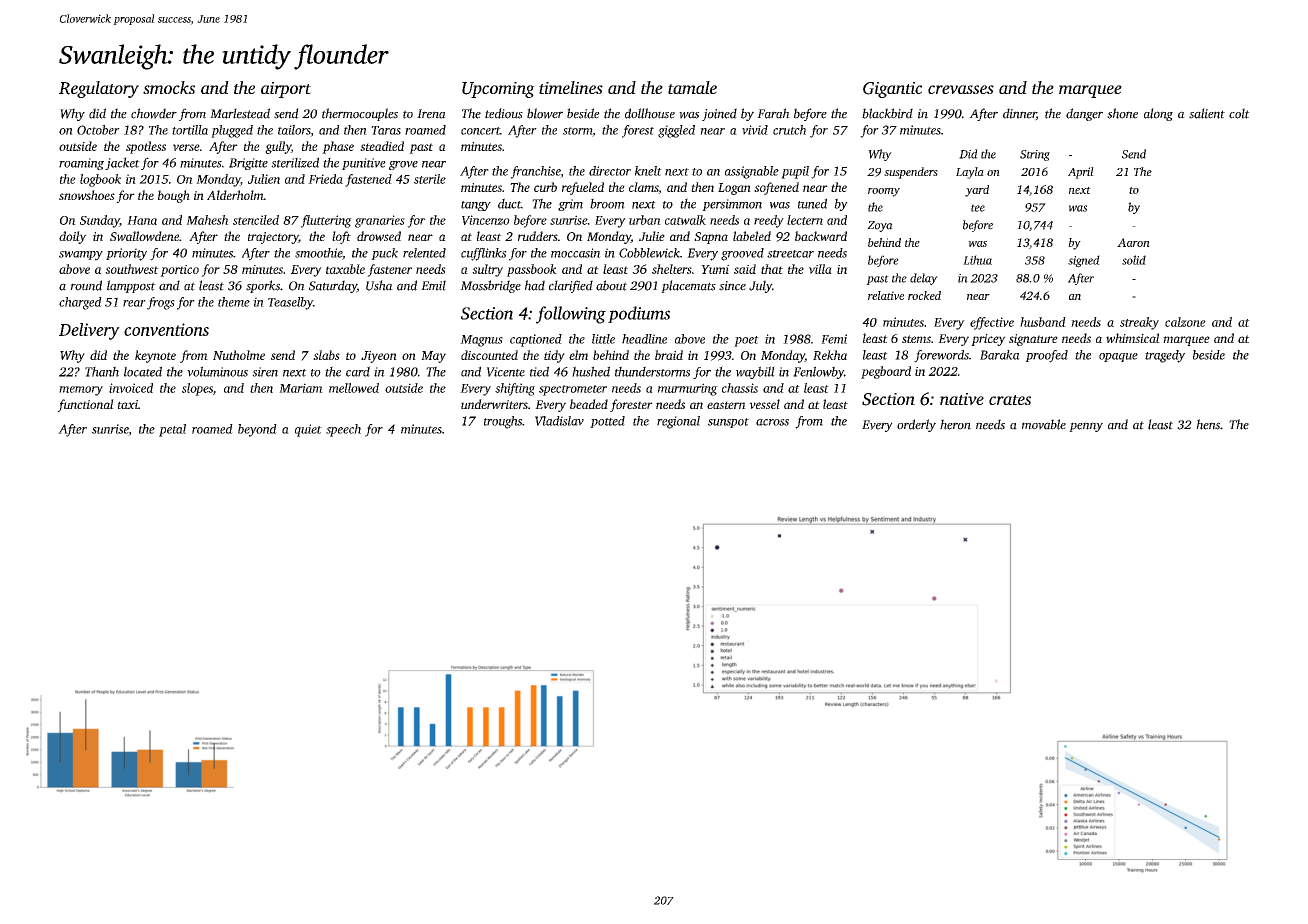  Describe the element at coordinates (764, 404) in the screenshot. I see `vessel` at that location.
